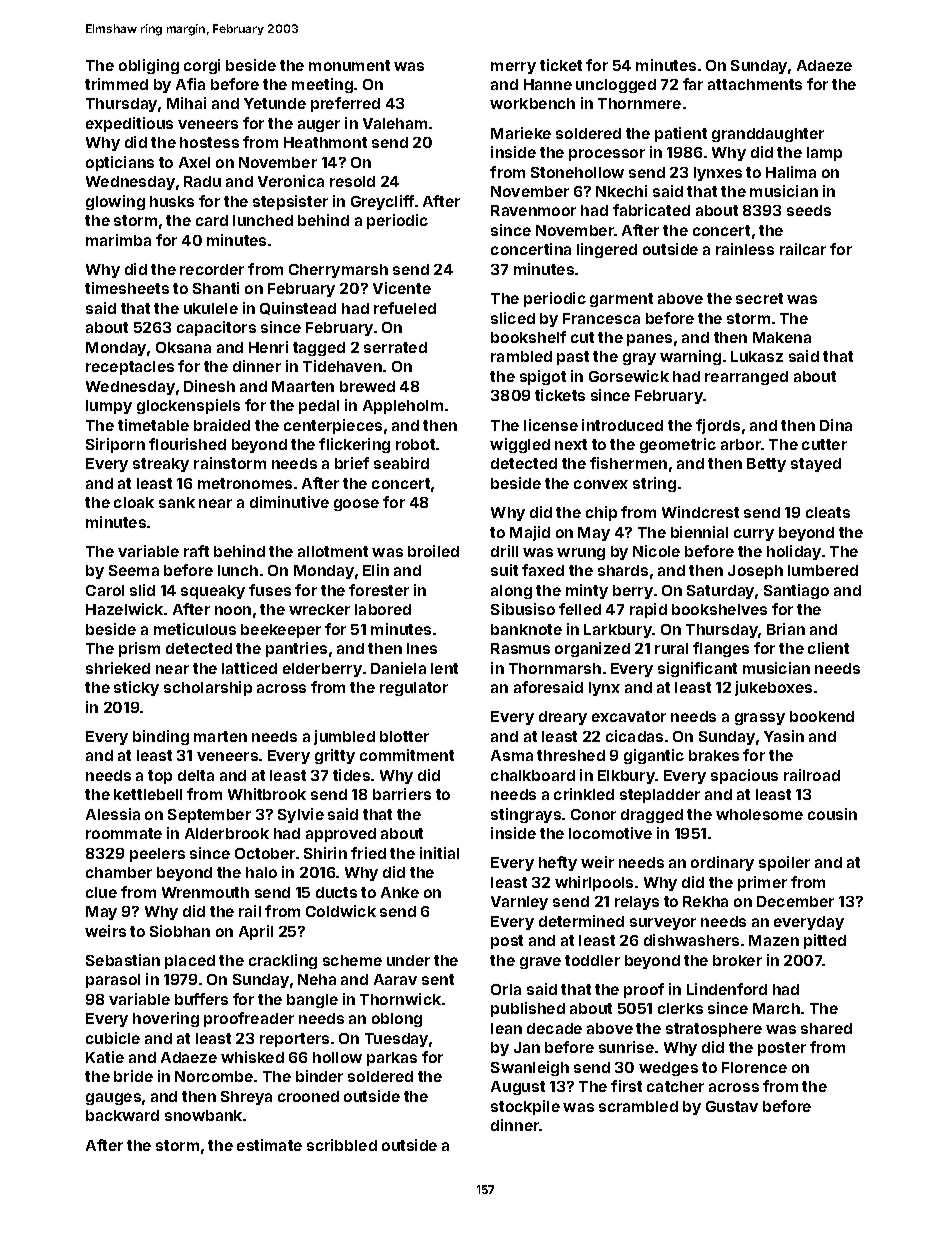  What do you see at coordinates (621, 300) in the image?
I see `garment` at bounding box center [621, 300].
